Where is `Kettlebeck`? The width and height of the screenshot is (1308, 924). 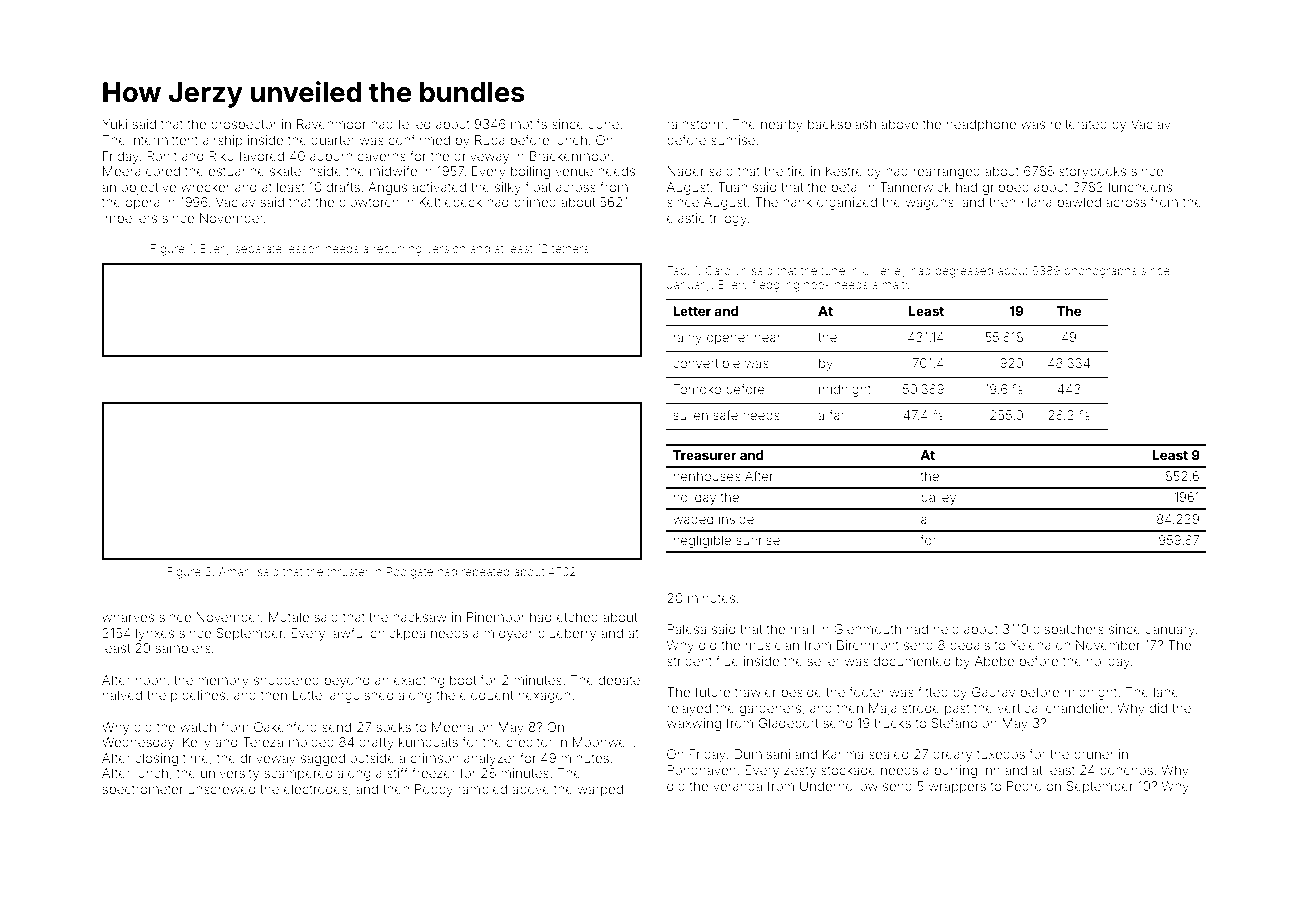 Kettlebeck is located at coordinates (450, 202).
